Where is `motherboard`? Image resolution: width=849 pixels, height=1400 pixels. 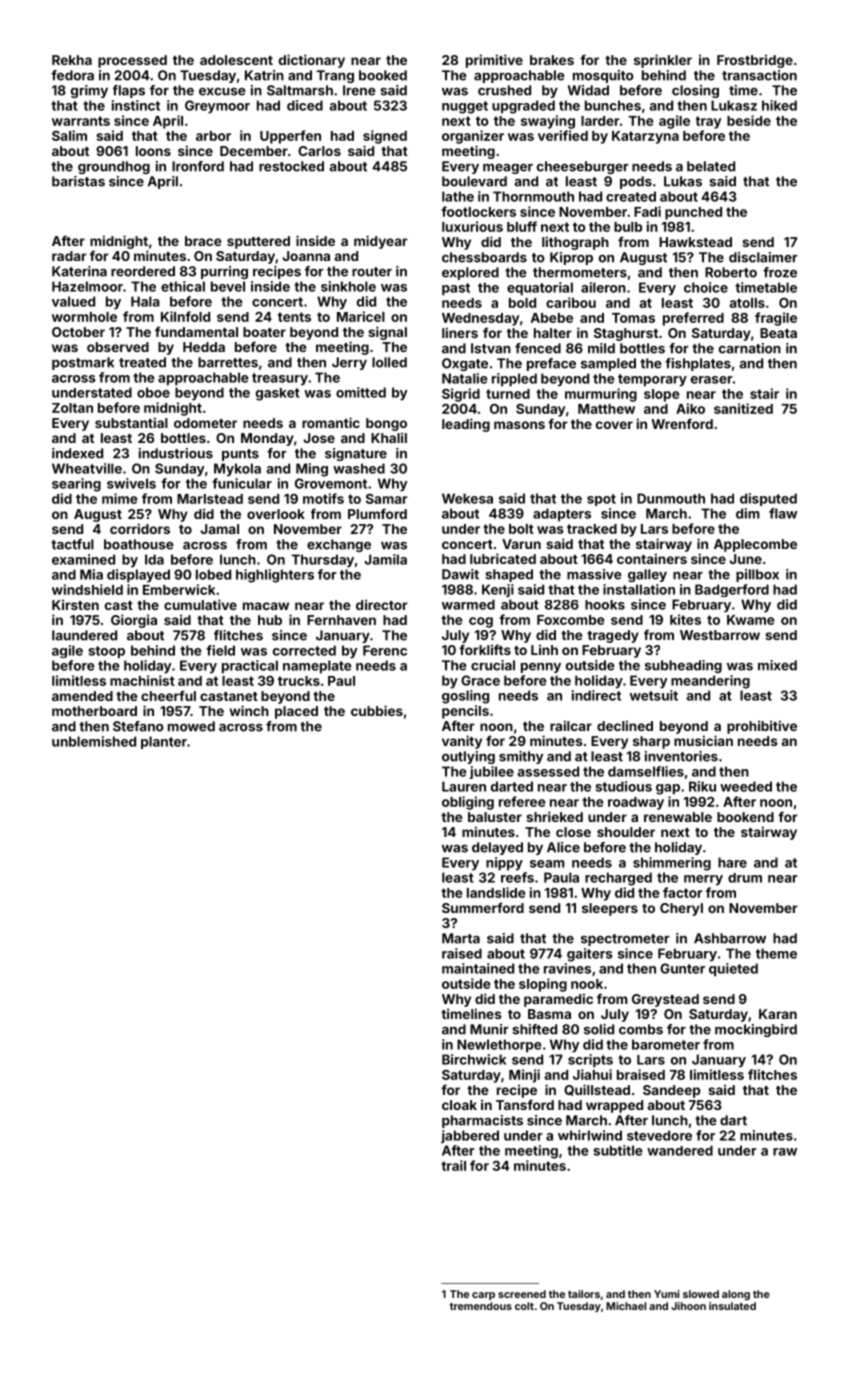 motherboard is located at coordinates (94, 711).
